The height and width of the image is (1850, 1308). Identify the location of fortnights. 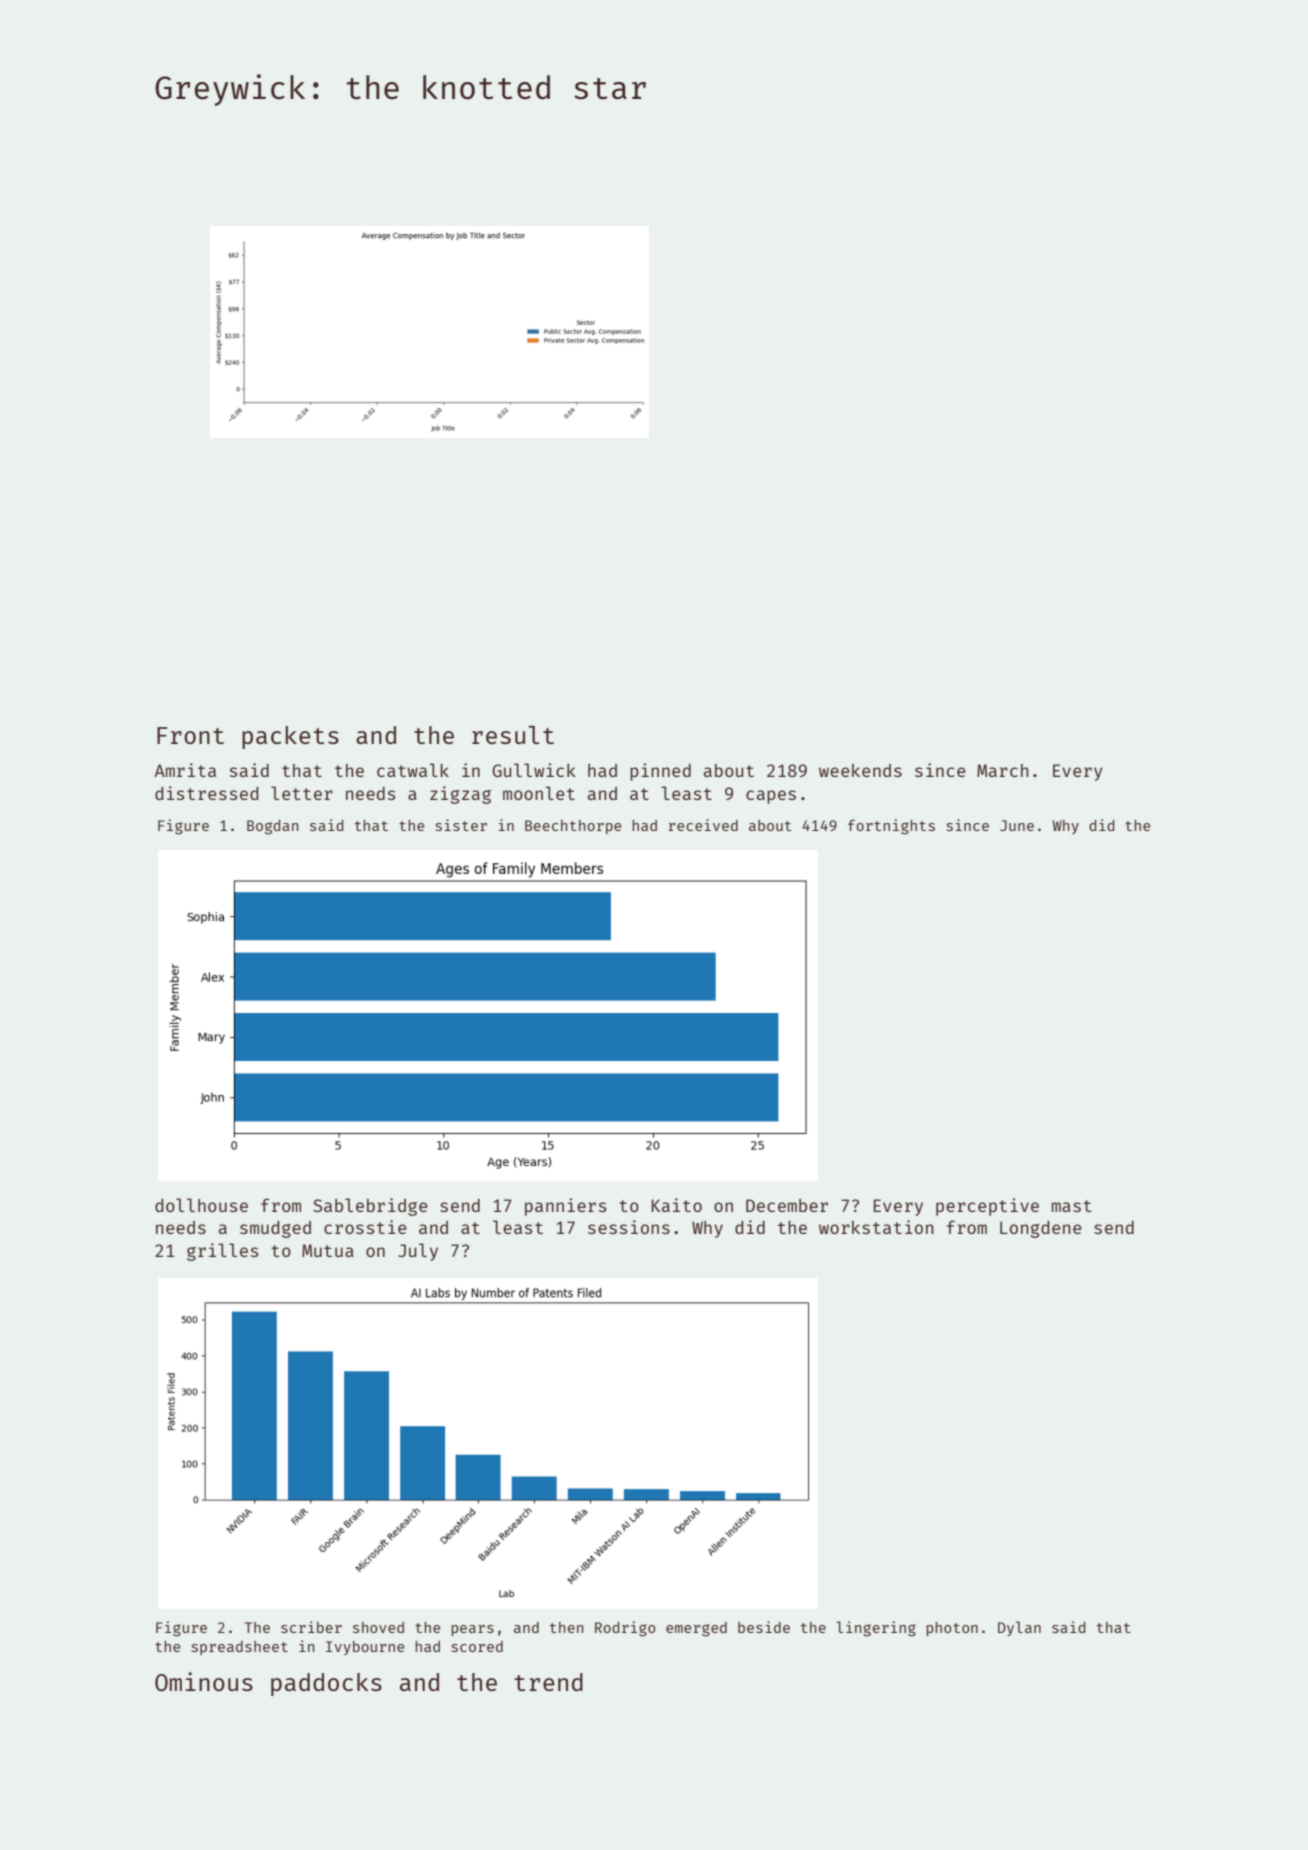
(891, 827).
